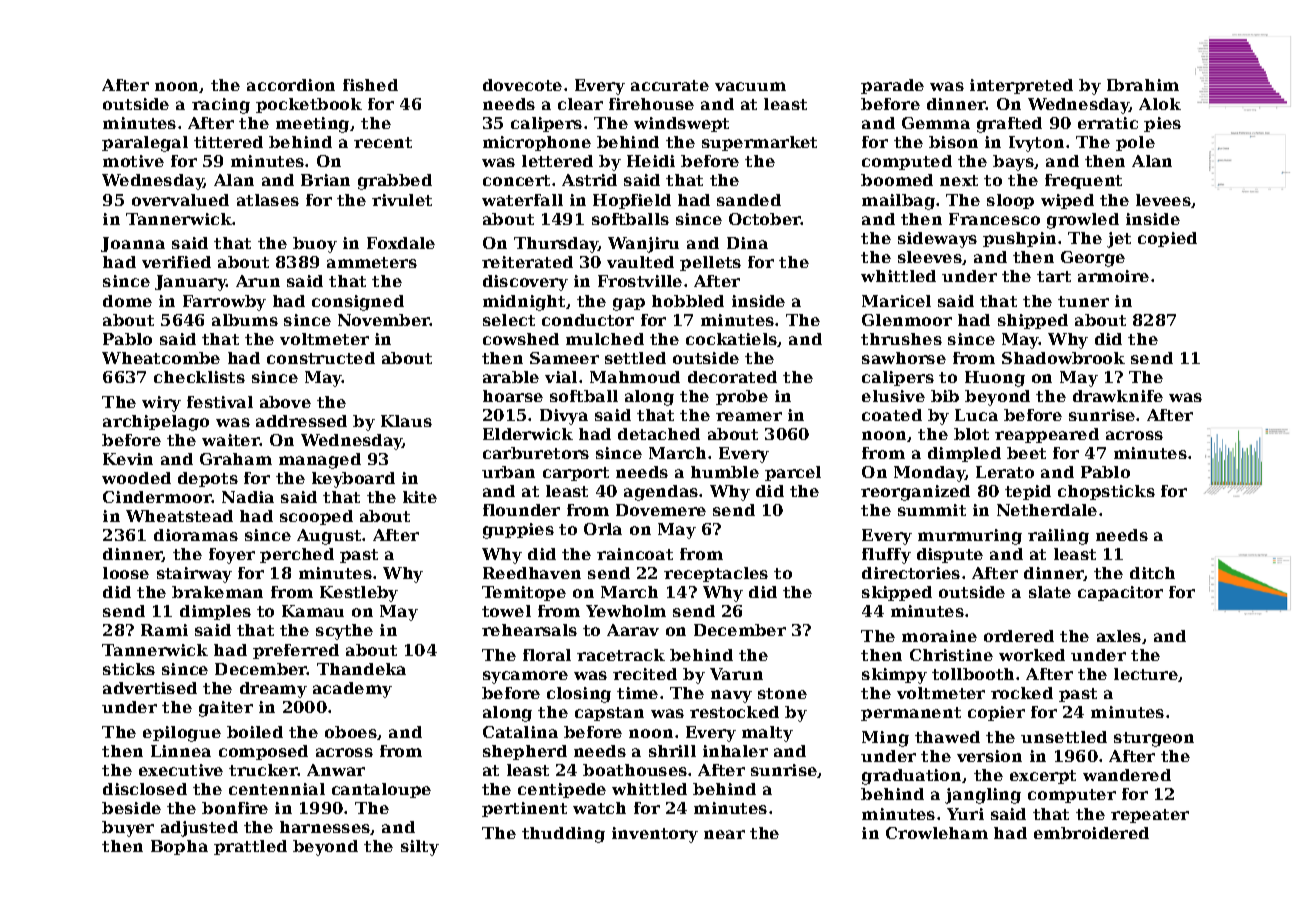 The width and height of the image is (1308, 924). I want to click on Thandeka, so click(361, 669).
